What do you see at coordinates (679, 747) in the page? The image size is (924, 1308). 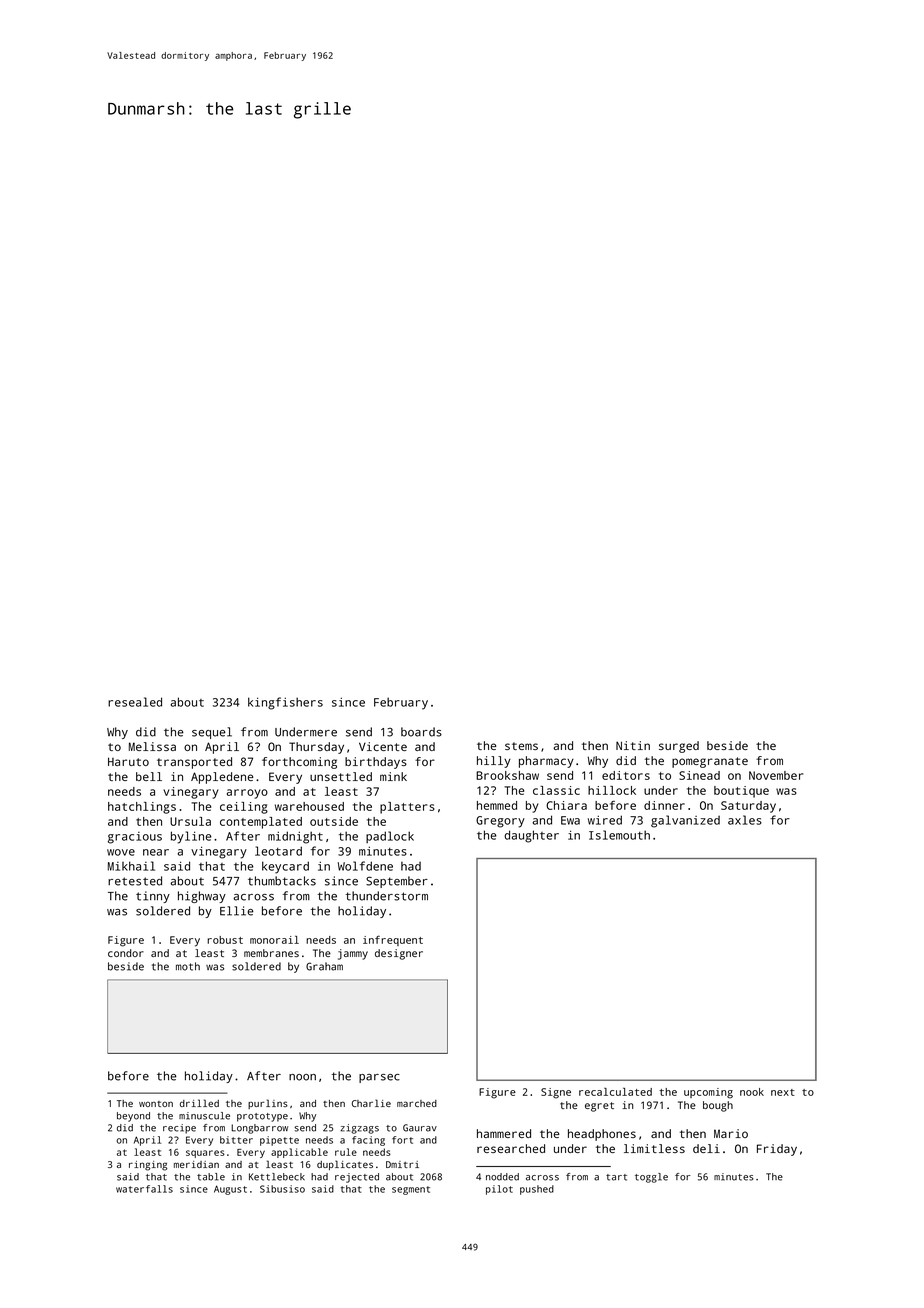 I see `surged` at bounding box center [679, 747].
